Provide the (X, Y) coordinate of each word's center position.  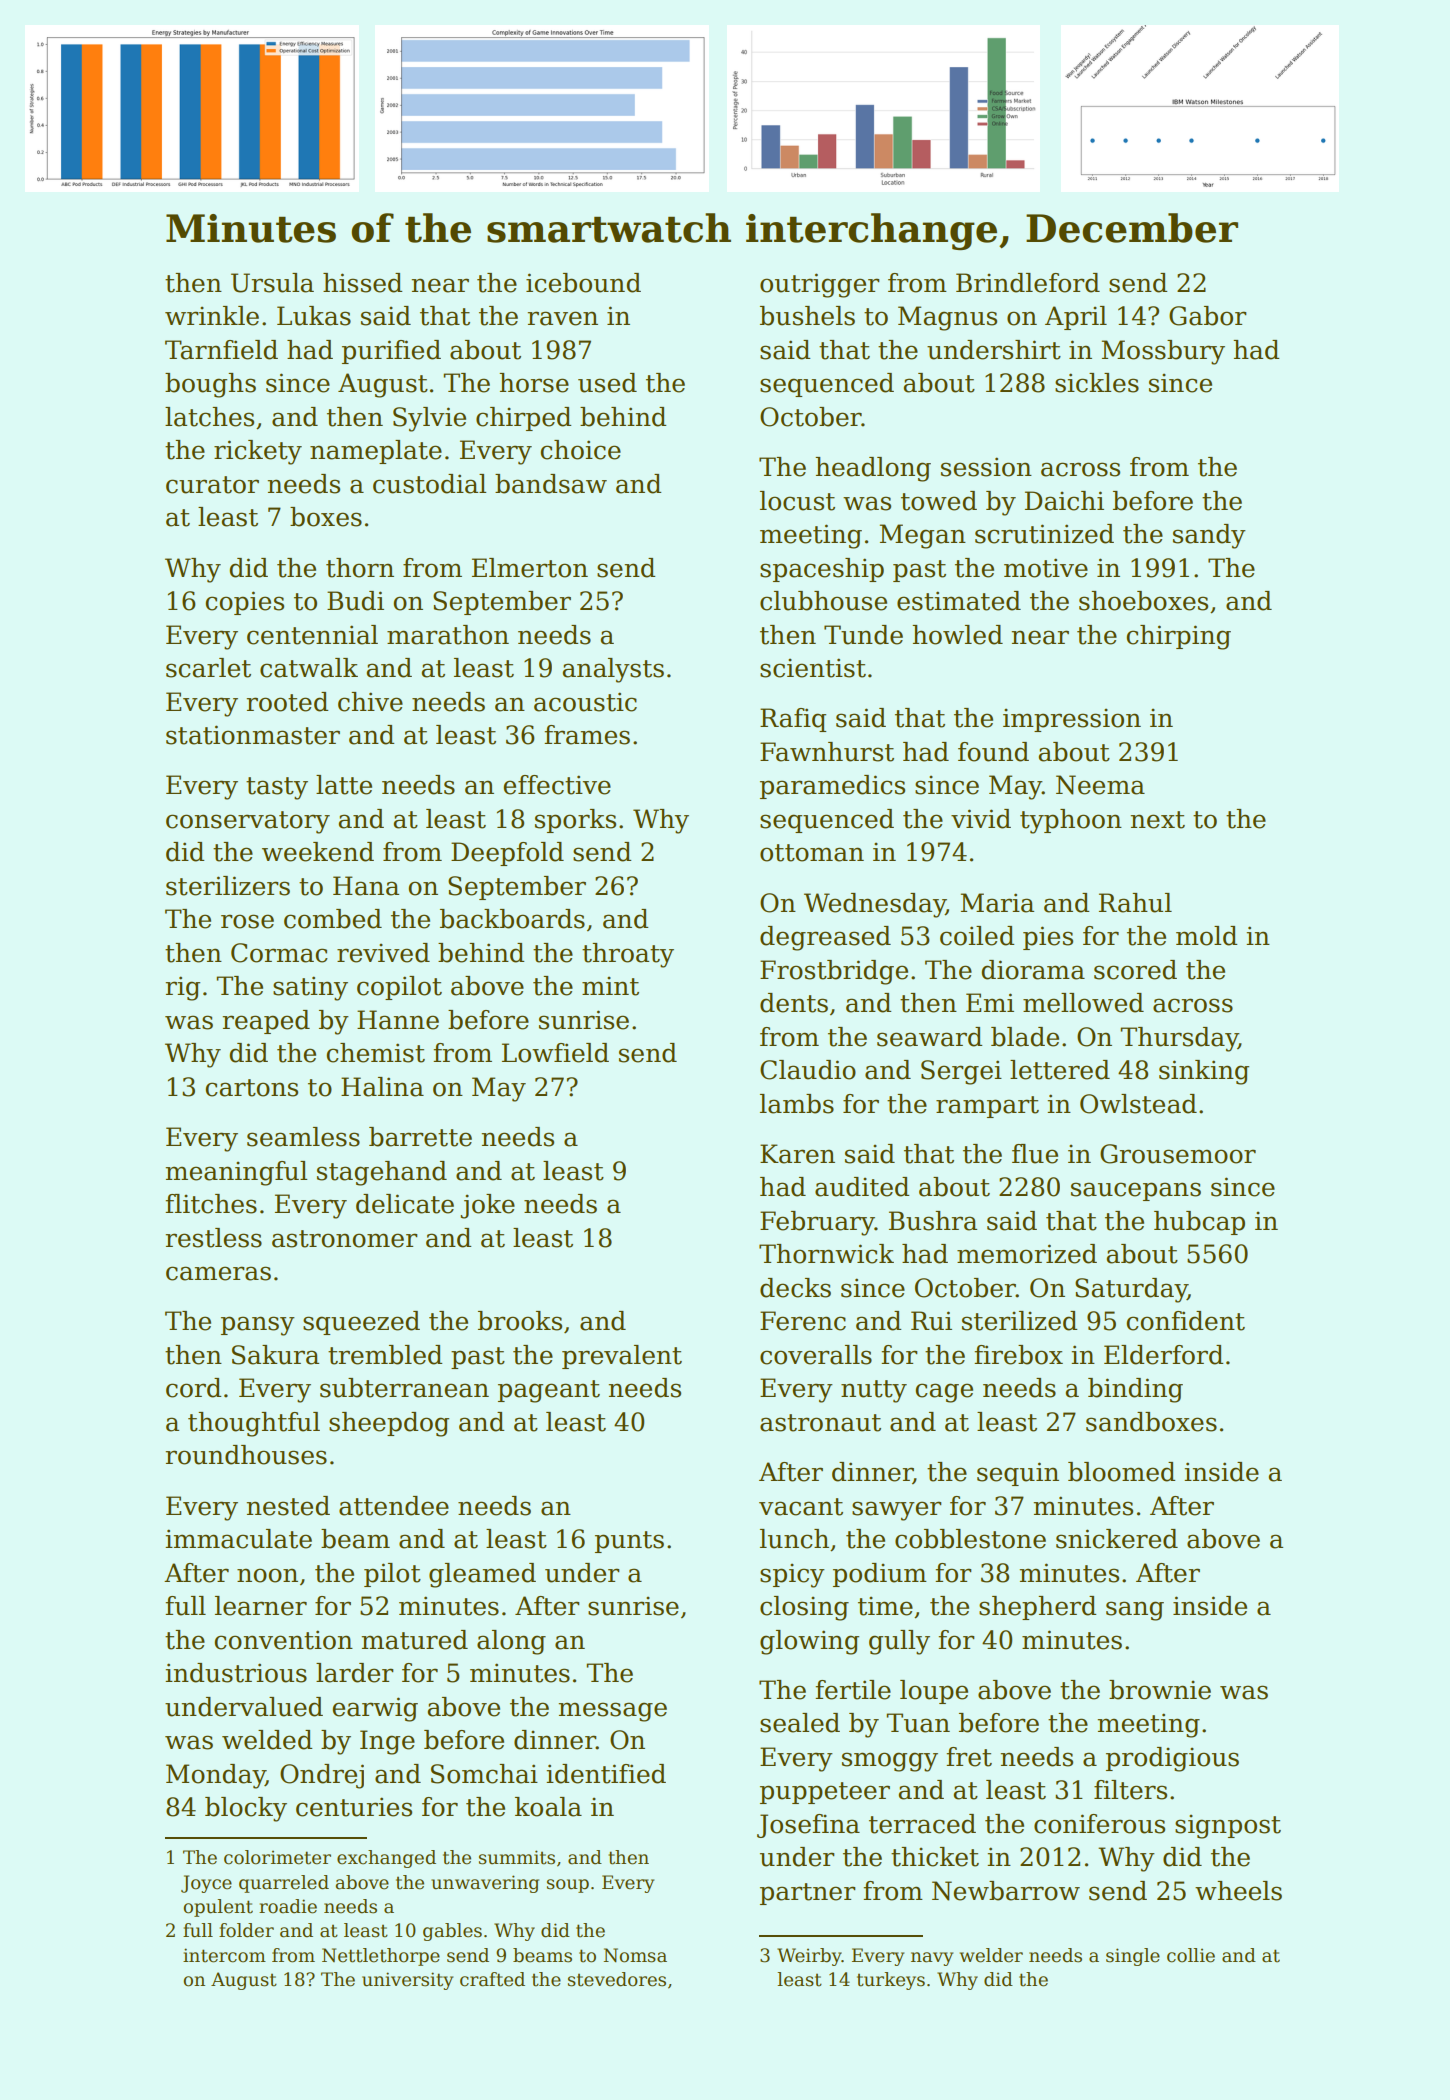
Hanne (398, 1020)
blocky (246, 1809)
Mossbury (1163, 352)
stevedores (617, 1979)
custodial (429, 484)
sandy (1209, 536)
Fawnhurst (827, 752)
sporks (575, 821)
